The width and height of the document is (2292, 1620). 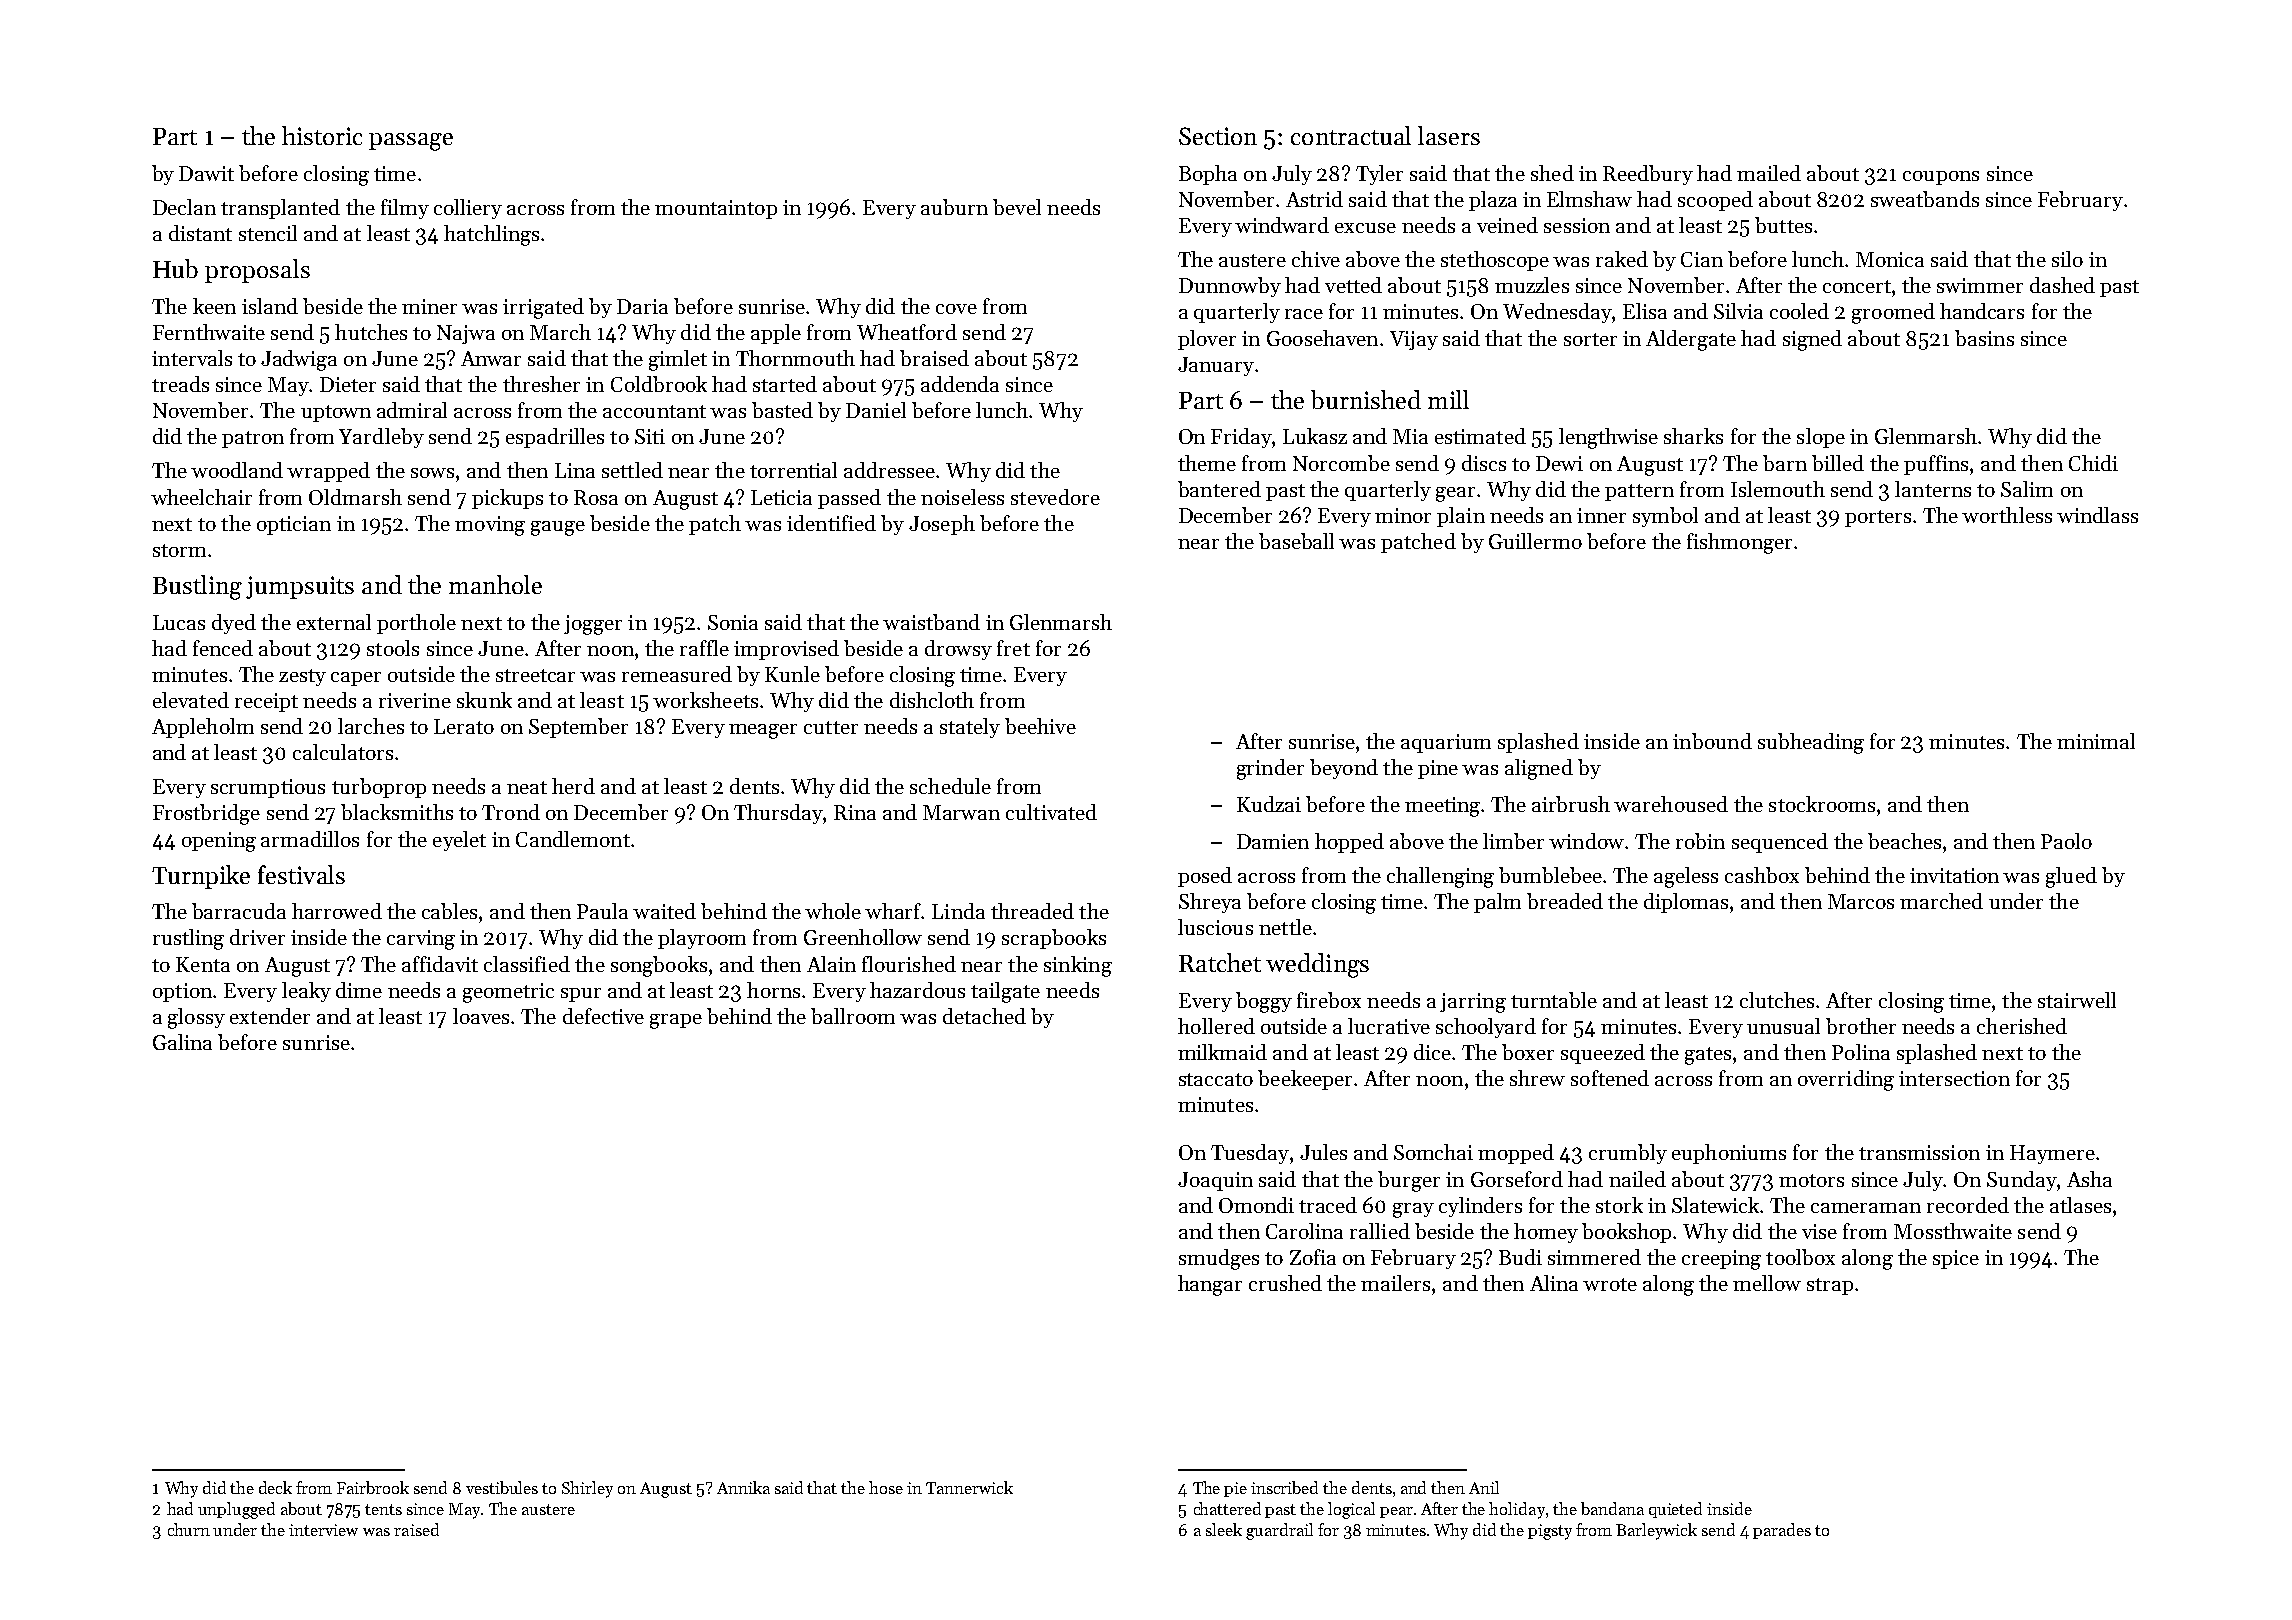 What do you see at coordinates (405, 209) in the document?
I see `filmy` at bounding box center [405, 209].
